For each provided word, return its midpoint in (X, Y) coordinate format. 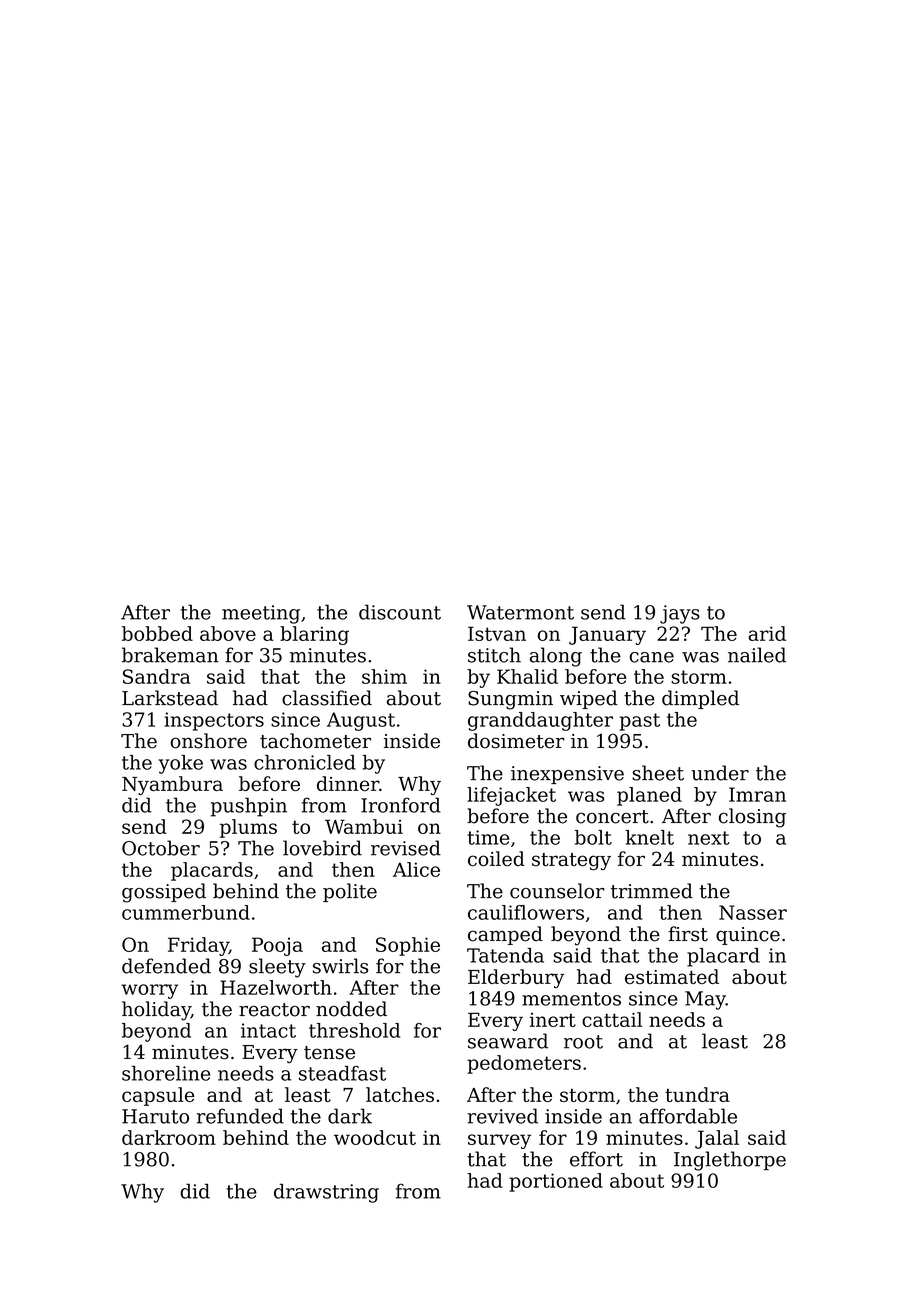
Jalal (717, 1139)
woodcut (375, 1137)
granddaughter (540, 721)
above (228, 633)
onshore (208, 741)
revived (503, 1116)
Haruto (155, 1116)
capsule (158, 1096)
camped (505, 935)
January (607, 635)
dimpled (700, 699)
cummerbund (186, 912)
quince (748, 936)
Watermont (520, 612)
